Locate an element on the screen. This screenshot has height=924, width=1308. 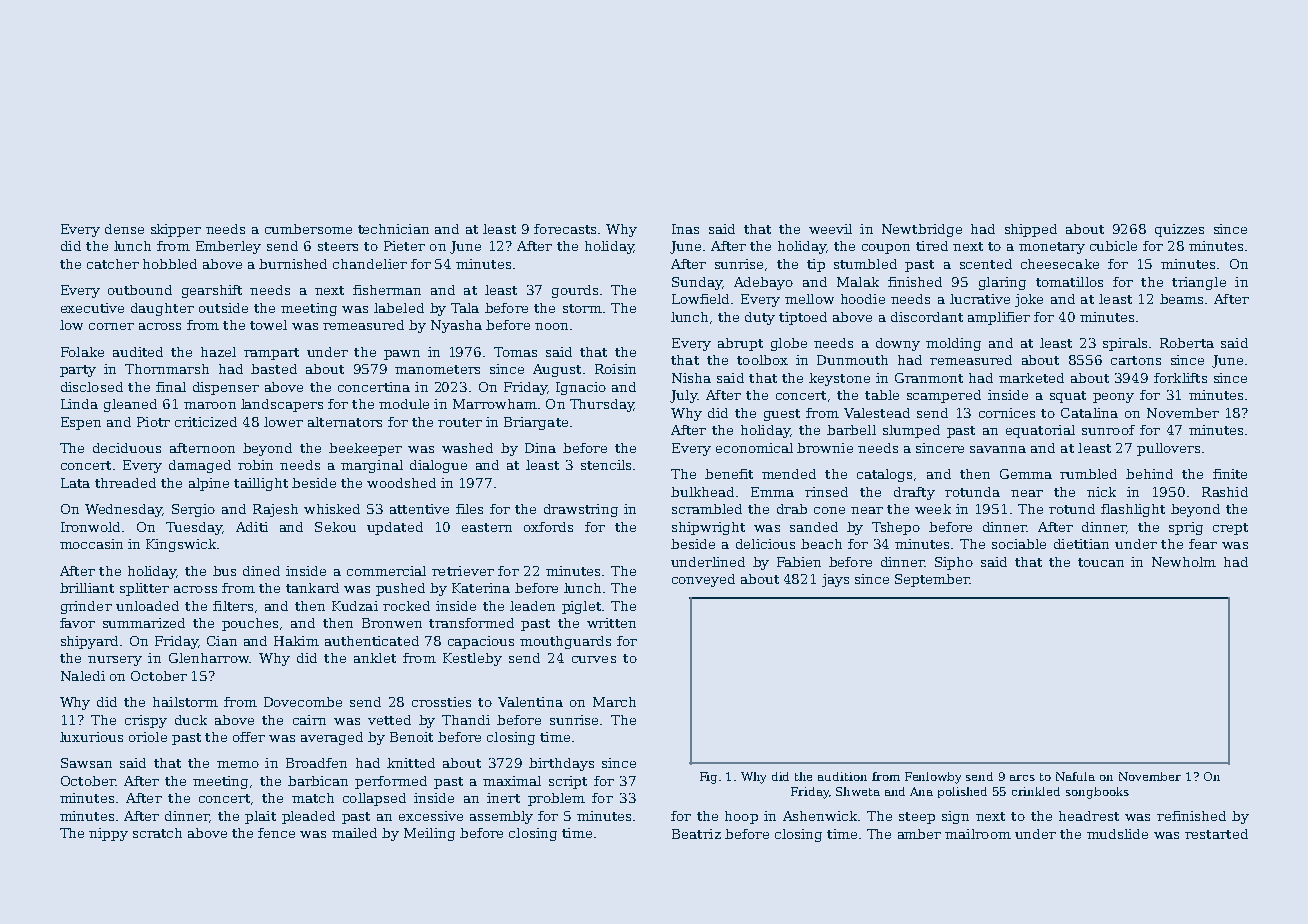
outside is located at coordinates (223, 308).
